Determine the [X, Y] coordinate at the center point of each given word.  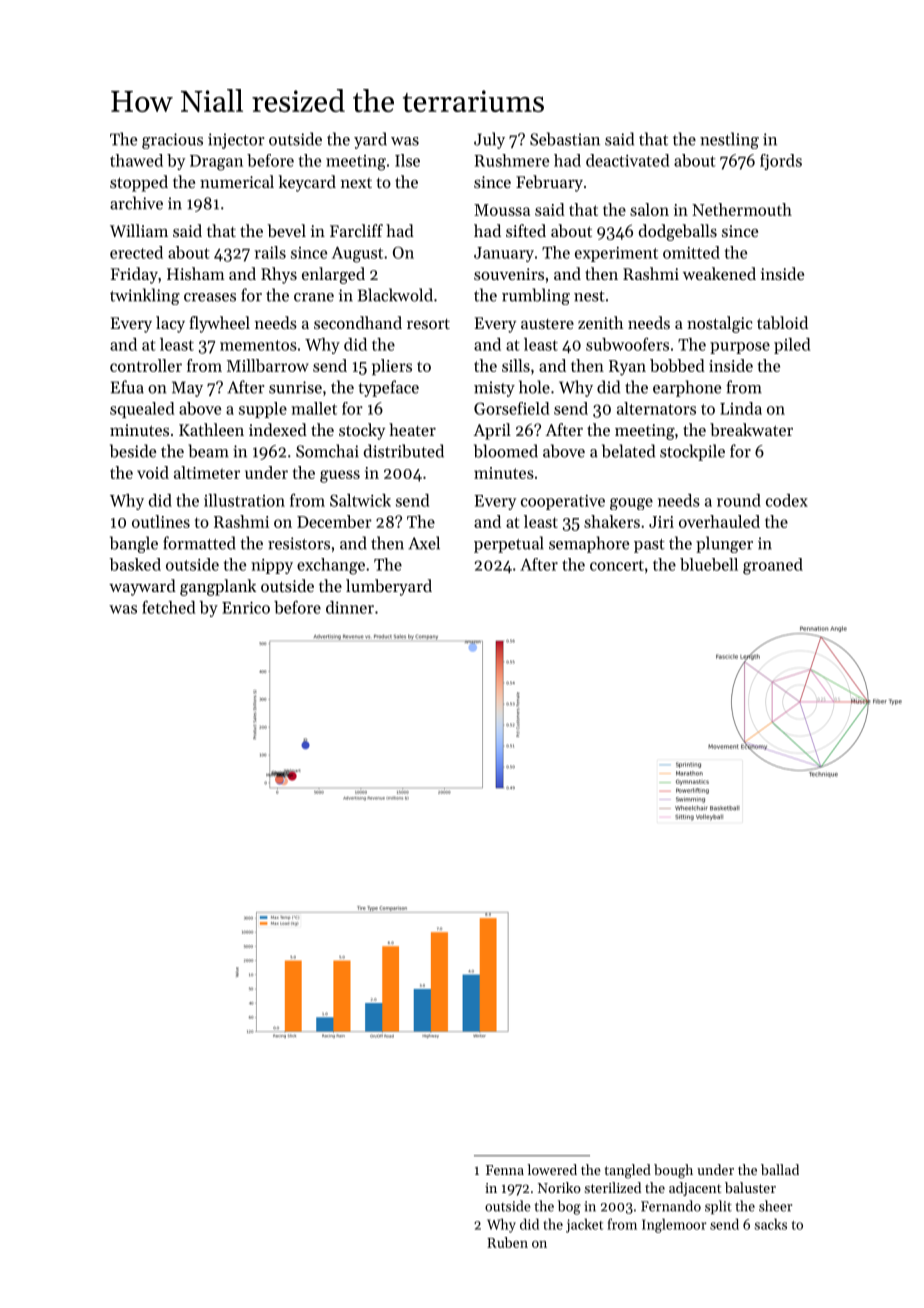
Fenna [505, 1170]
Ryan [627, 368]
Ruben [507, 1242]
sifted [526, 230]
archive [136, 203]
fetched [168, 607]
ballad [780, 1169]
